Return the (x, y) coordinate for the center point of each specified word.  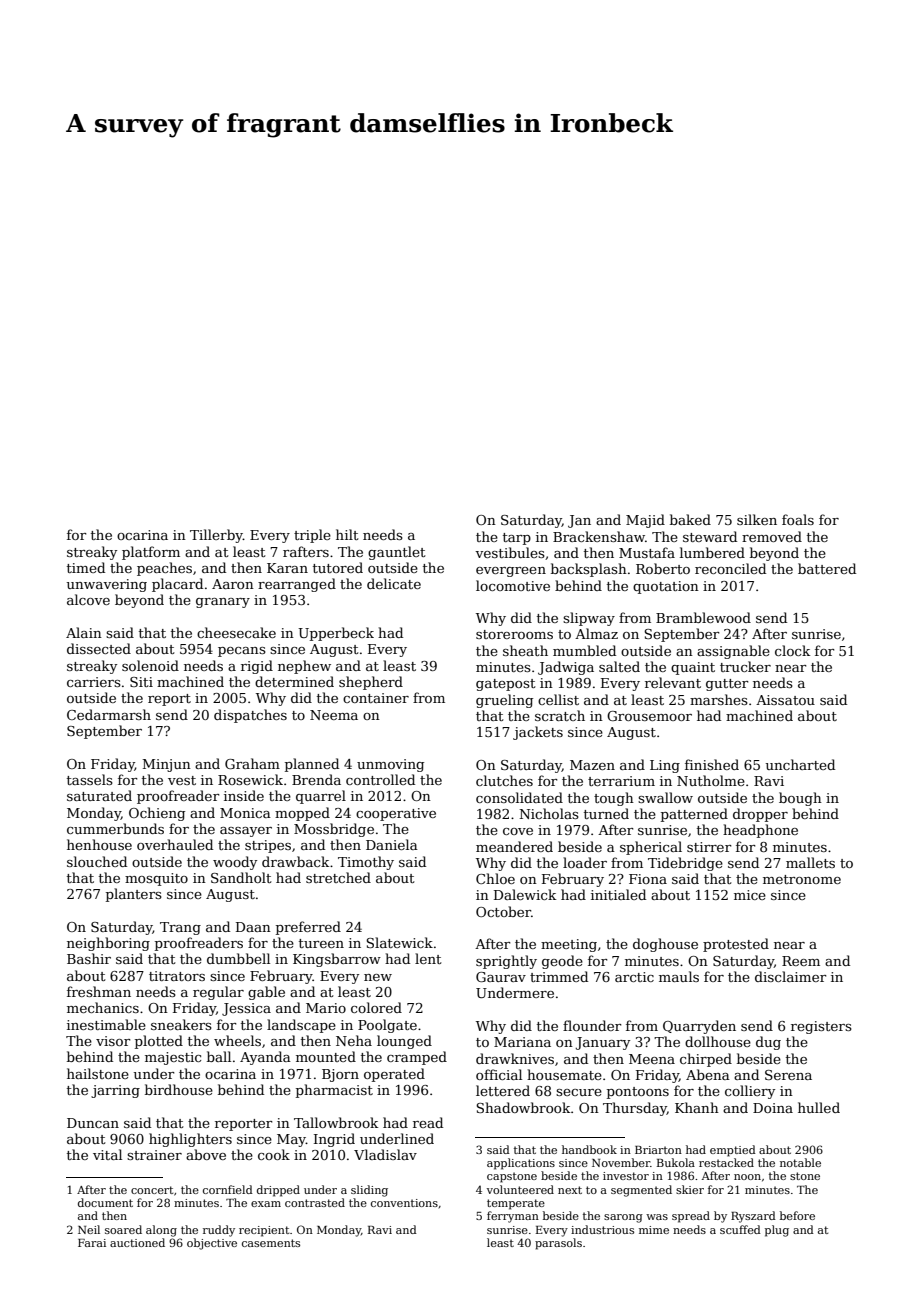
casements (271, 1243)
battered (827, 568)
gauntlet (397, 553)
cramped (417, 1058)
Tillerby (216, 536)
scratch (560, 715)
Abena (708, 1074)
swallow (665, 797)
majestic (173, 1058)
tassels (90, 779)
